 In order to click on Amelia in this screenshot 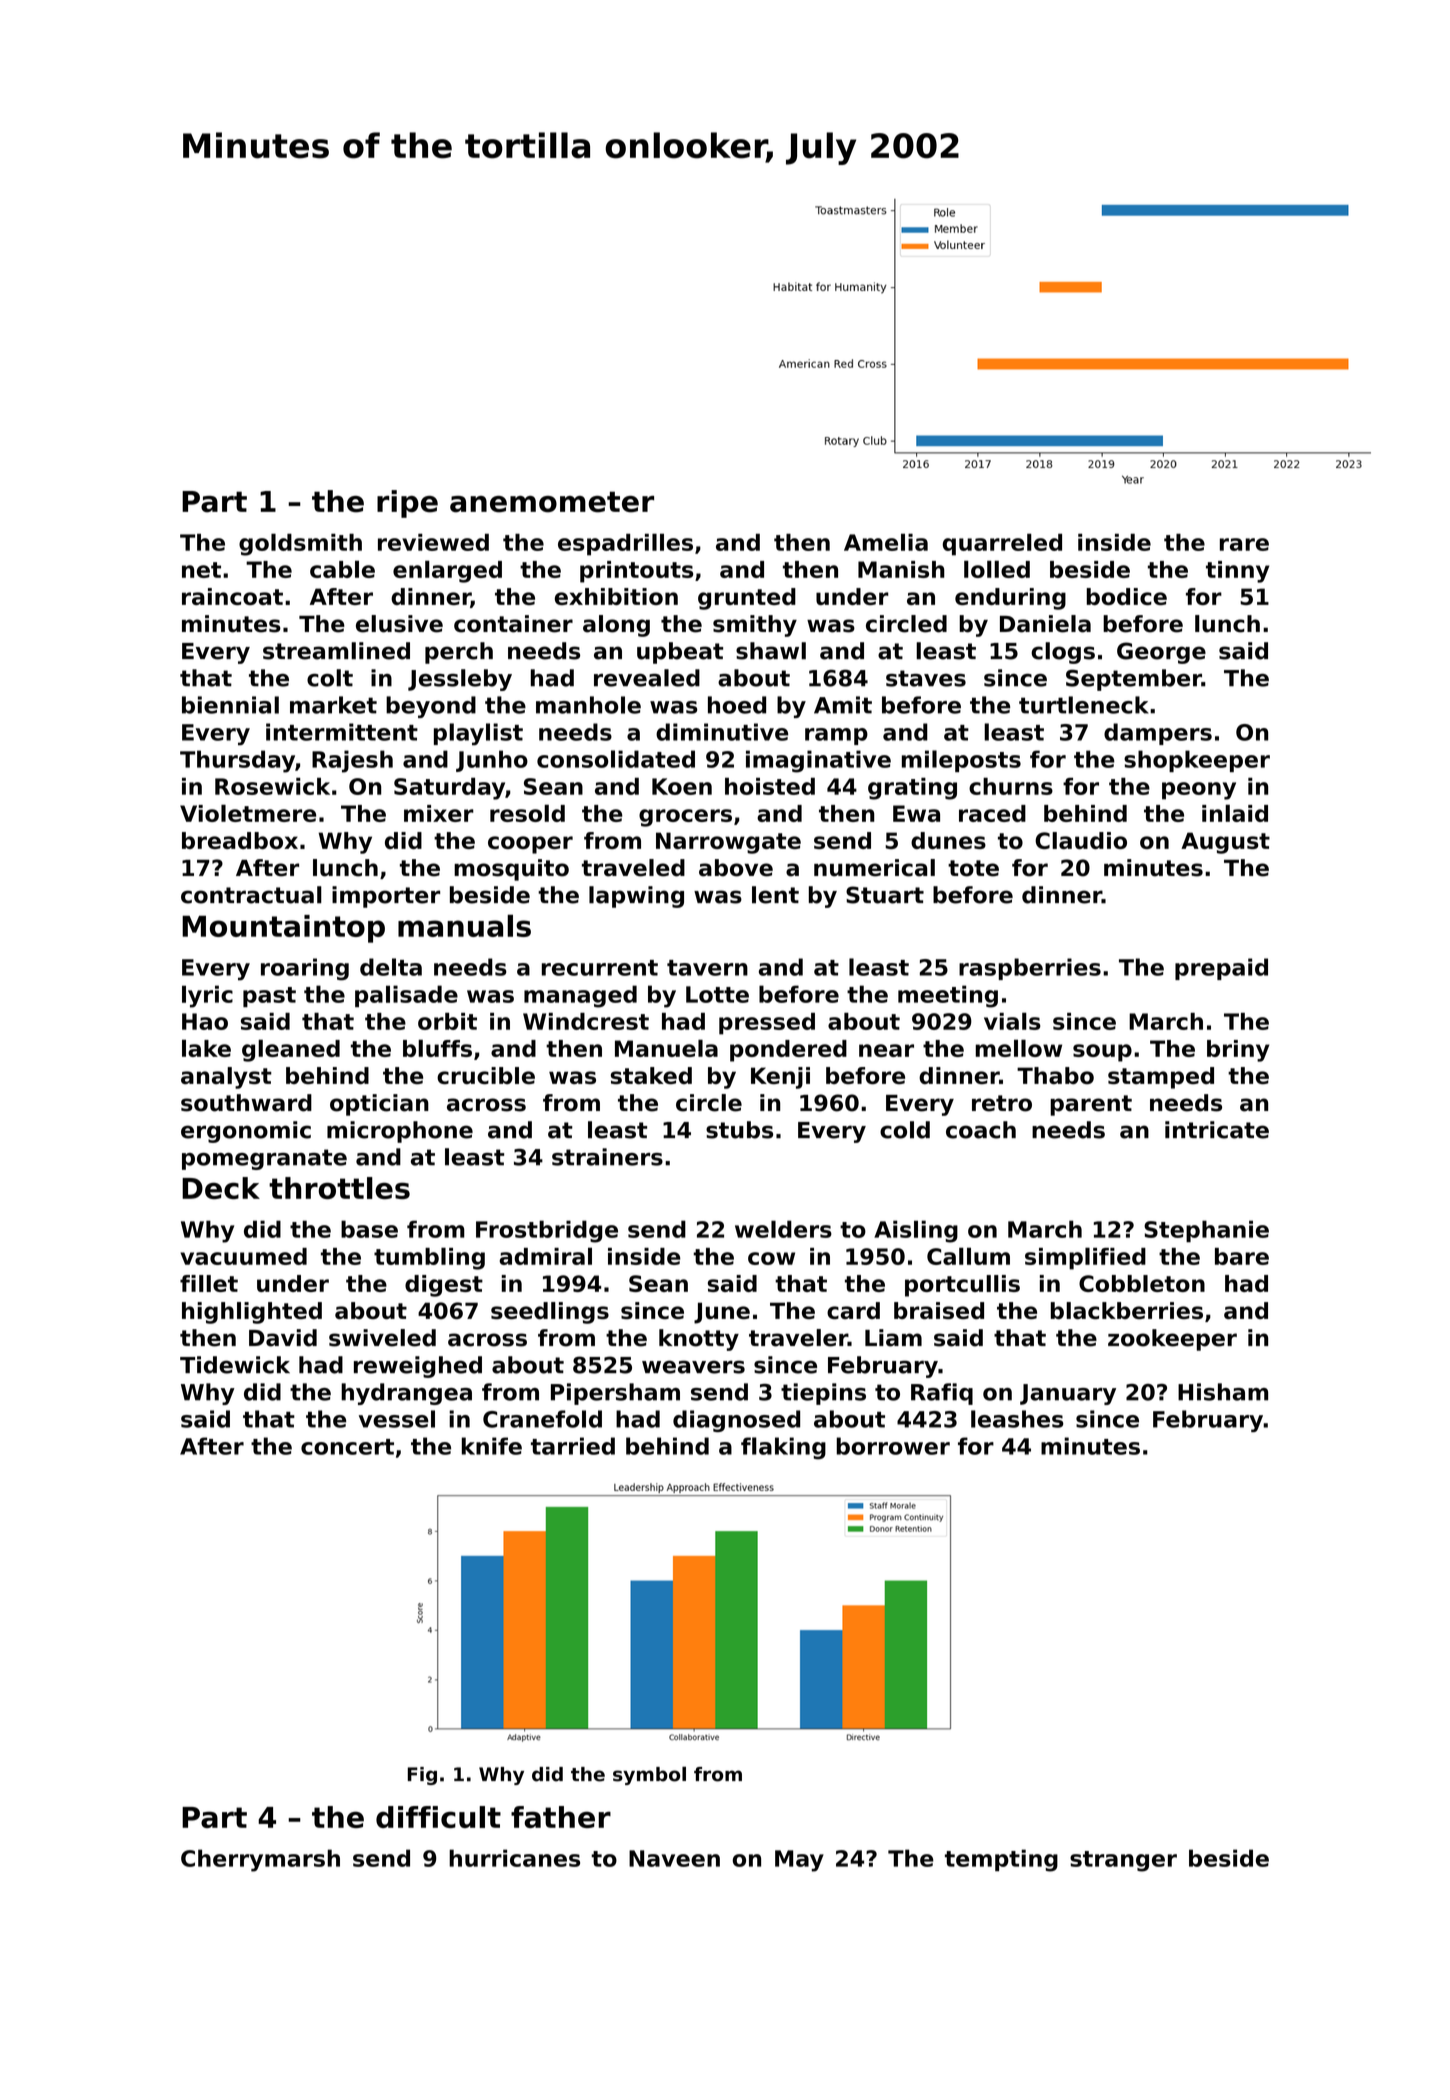, I will do `click(886, 542)`.
